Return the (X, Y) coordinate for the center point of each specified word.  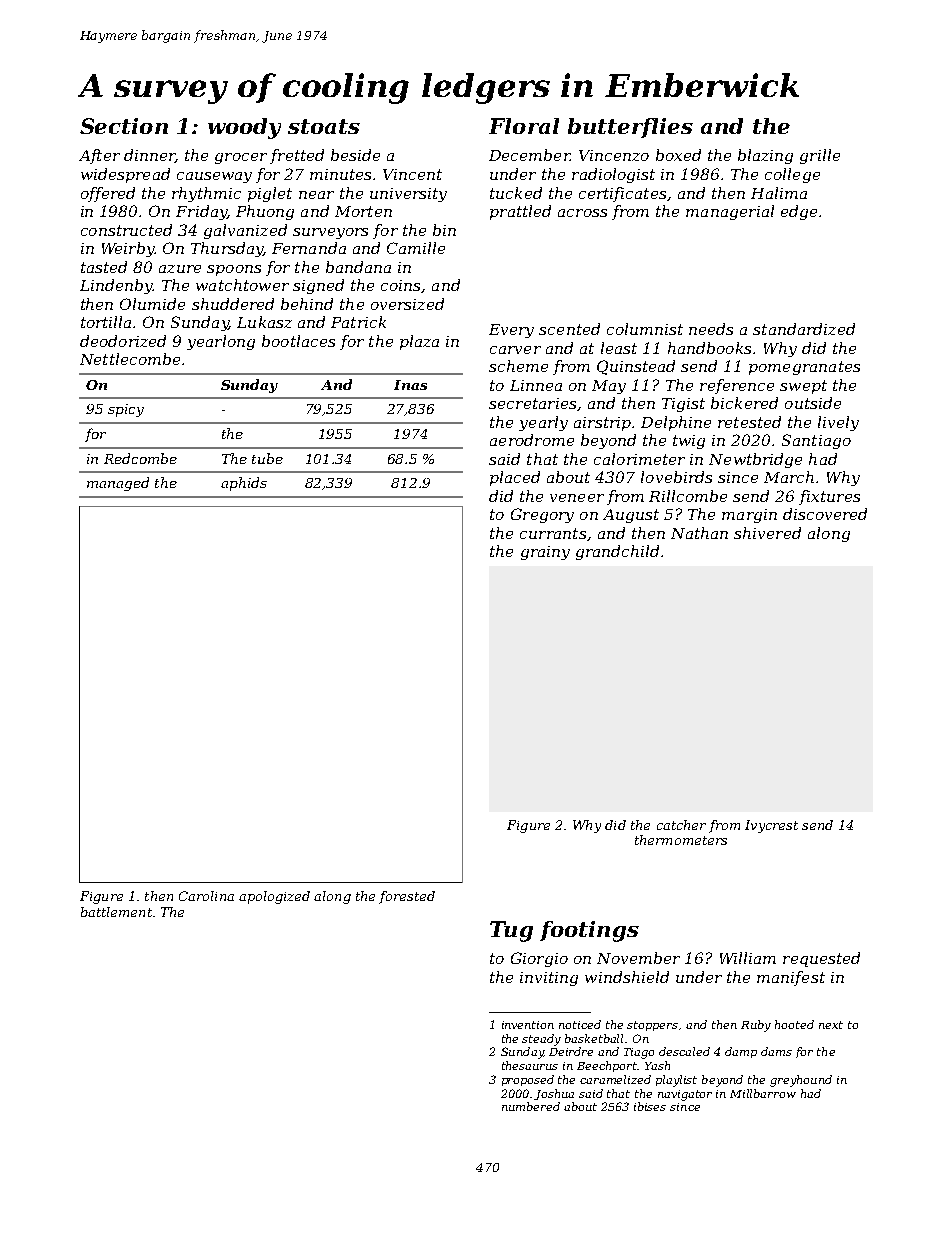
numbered (531, 1106)
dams (776, 1051)
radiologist (613, 175)
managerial (730, 212)
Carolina (206, 896)
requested (821, 959)
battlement (116, 912)
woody (244, 128)
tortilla (106, 322)
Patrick (358, 322)
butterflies (630, 128)
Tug (511, 931)
